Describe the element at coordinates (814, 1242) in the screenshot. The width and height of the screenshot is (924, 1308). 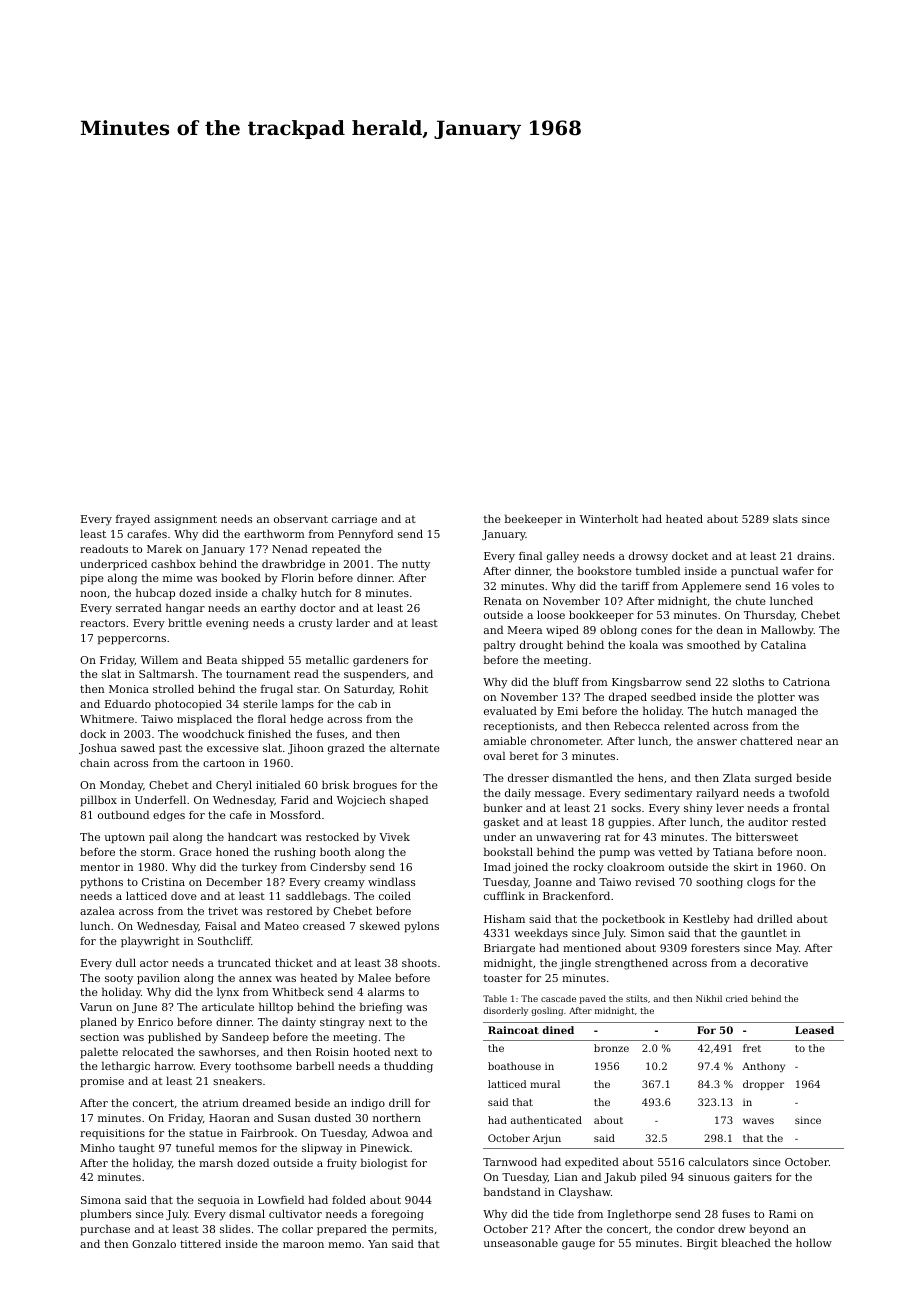
I see `hollow` at that location.
